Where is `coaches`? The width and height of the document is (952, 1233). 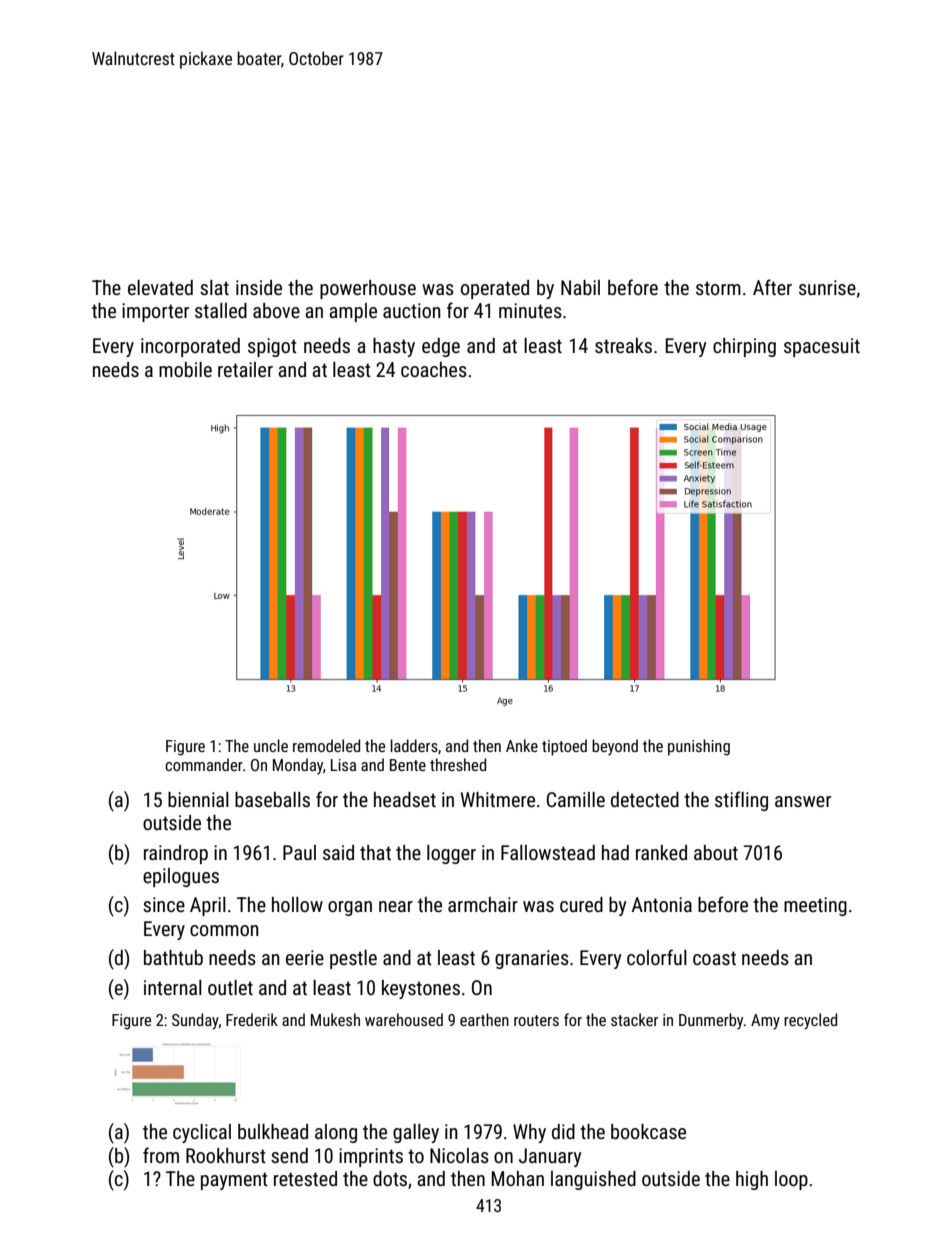 coaches is located at coordinates (434, 369).
